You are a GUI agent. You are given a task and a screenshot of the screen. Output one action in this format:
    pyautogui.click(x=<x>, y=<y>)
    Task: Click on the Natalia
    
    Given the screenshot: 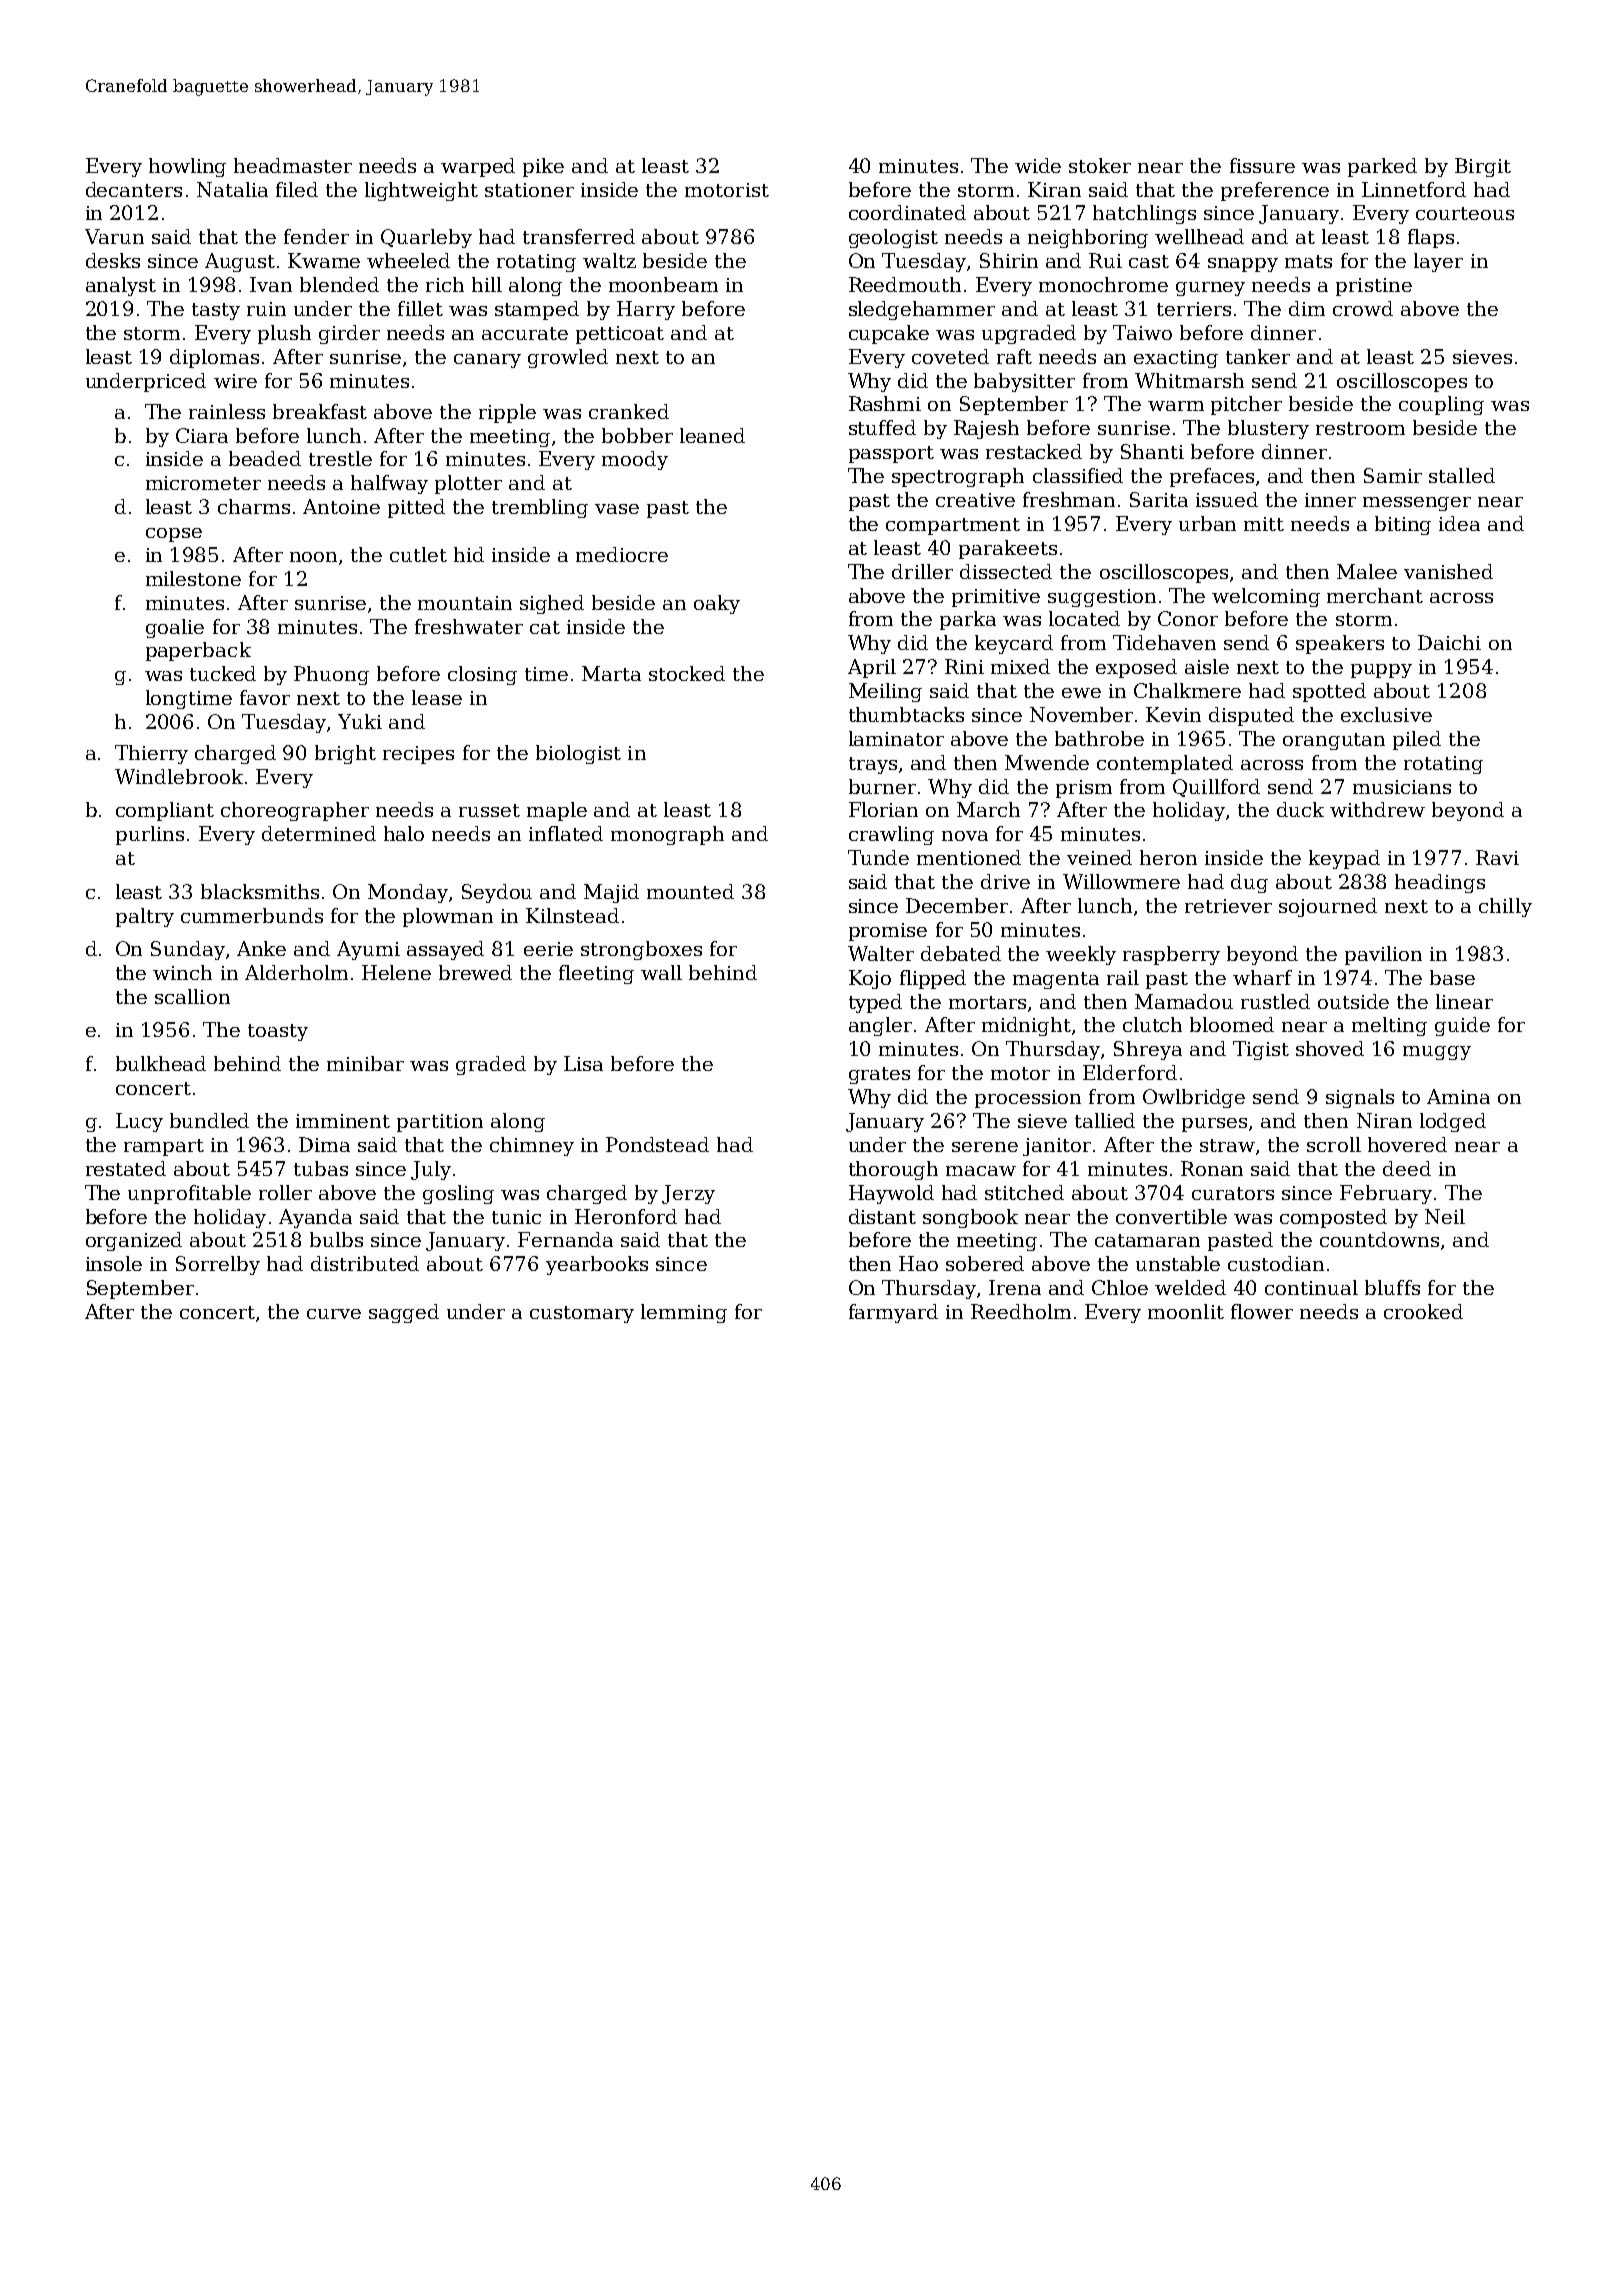 What is the action you would take?
    pyautogui.click(x=232, y=189)
